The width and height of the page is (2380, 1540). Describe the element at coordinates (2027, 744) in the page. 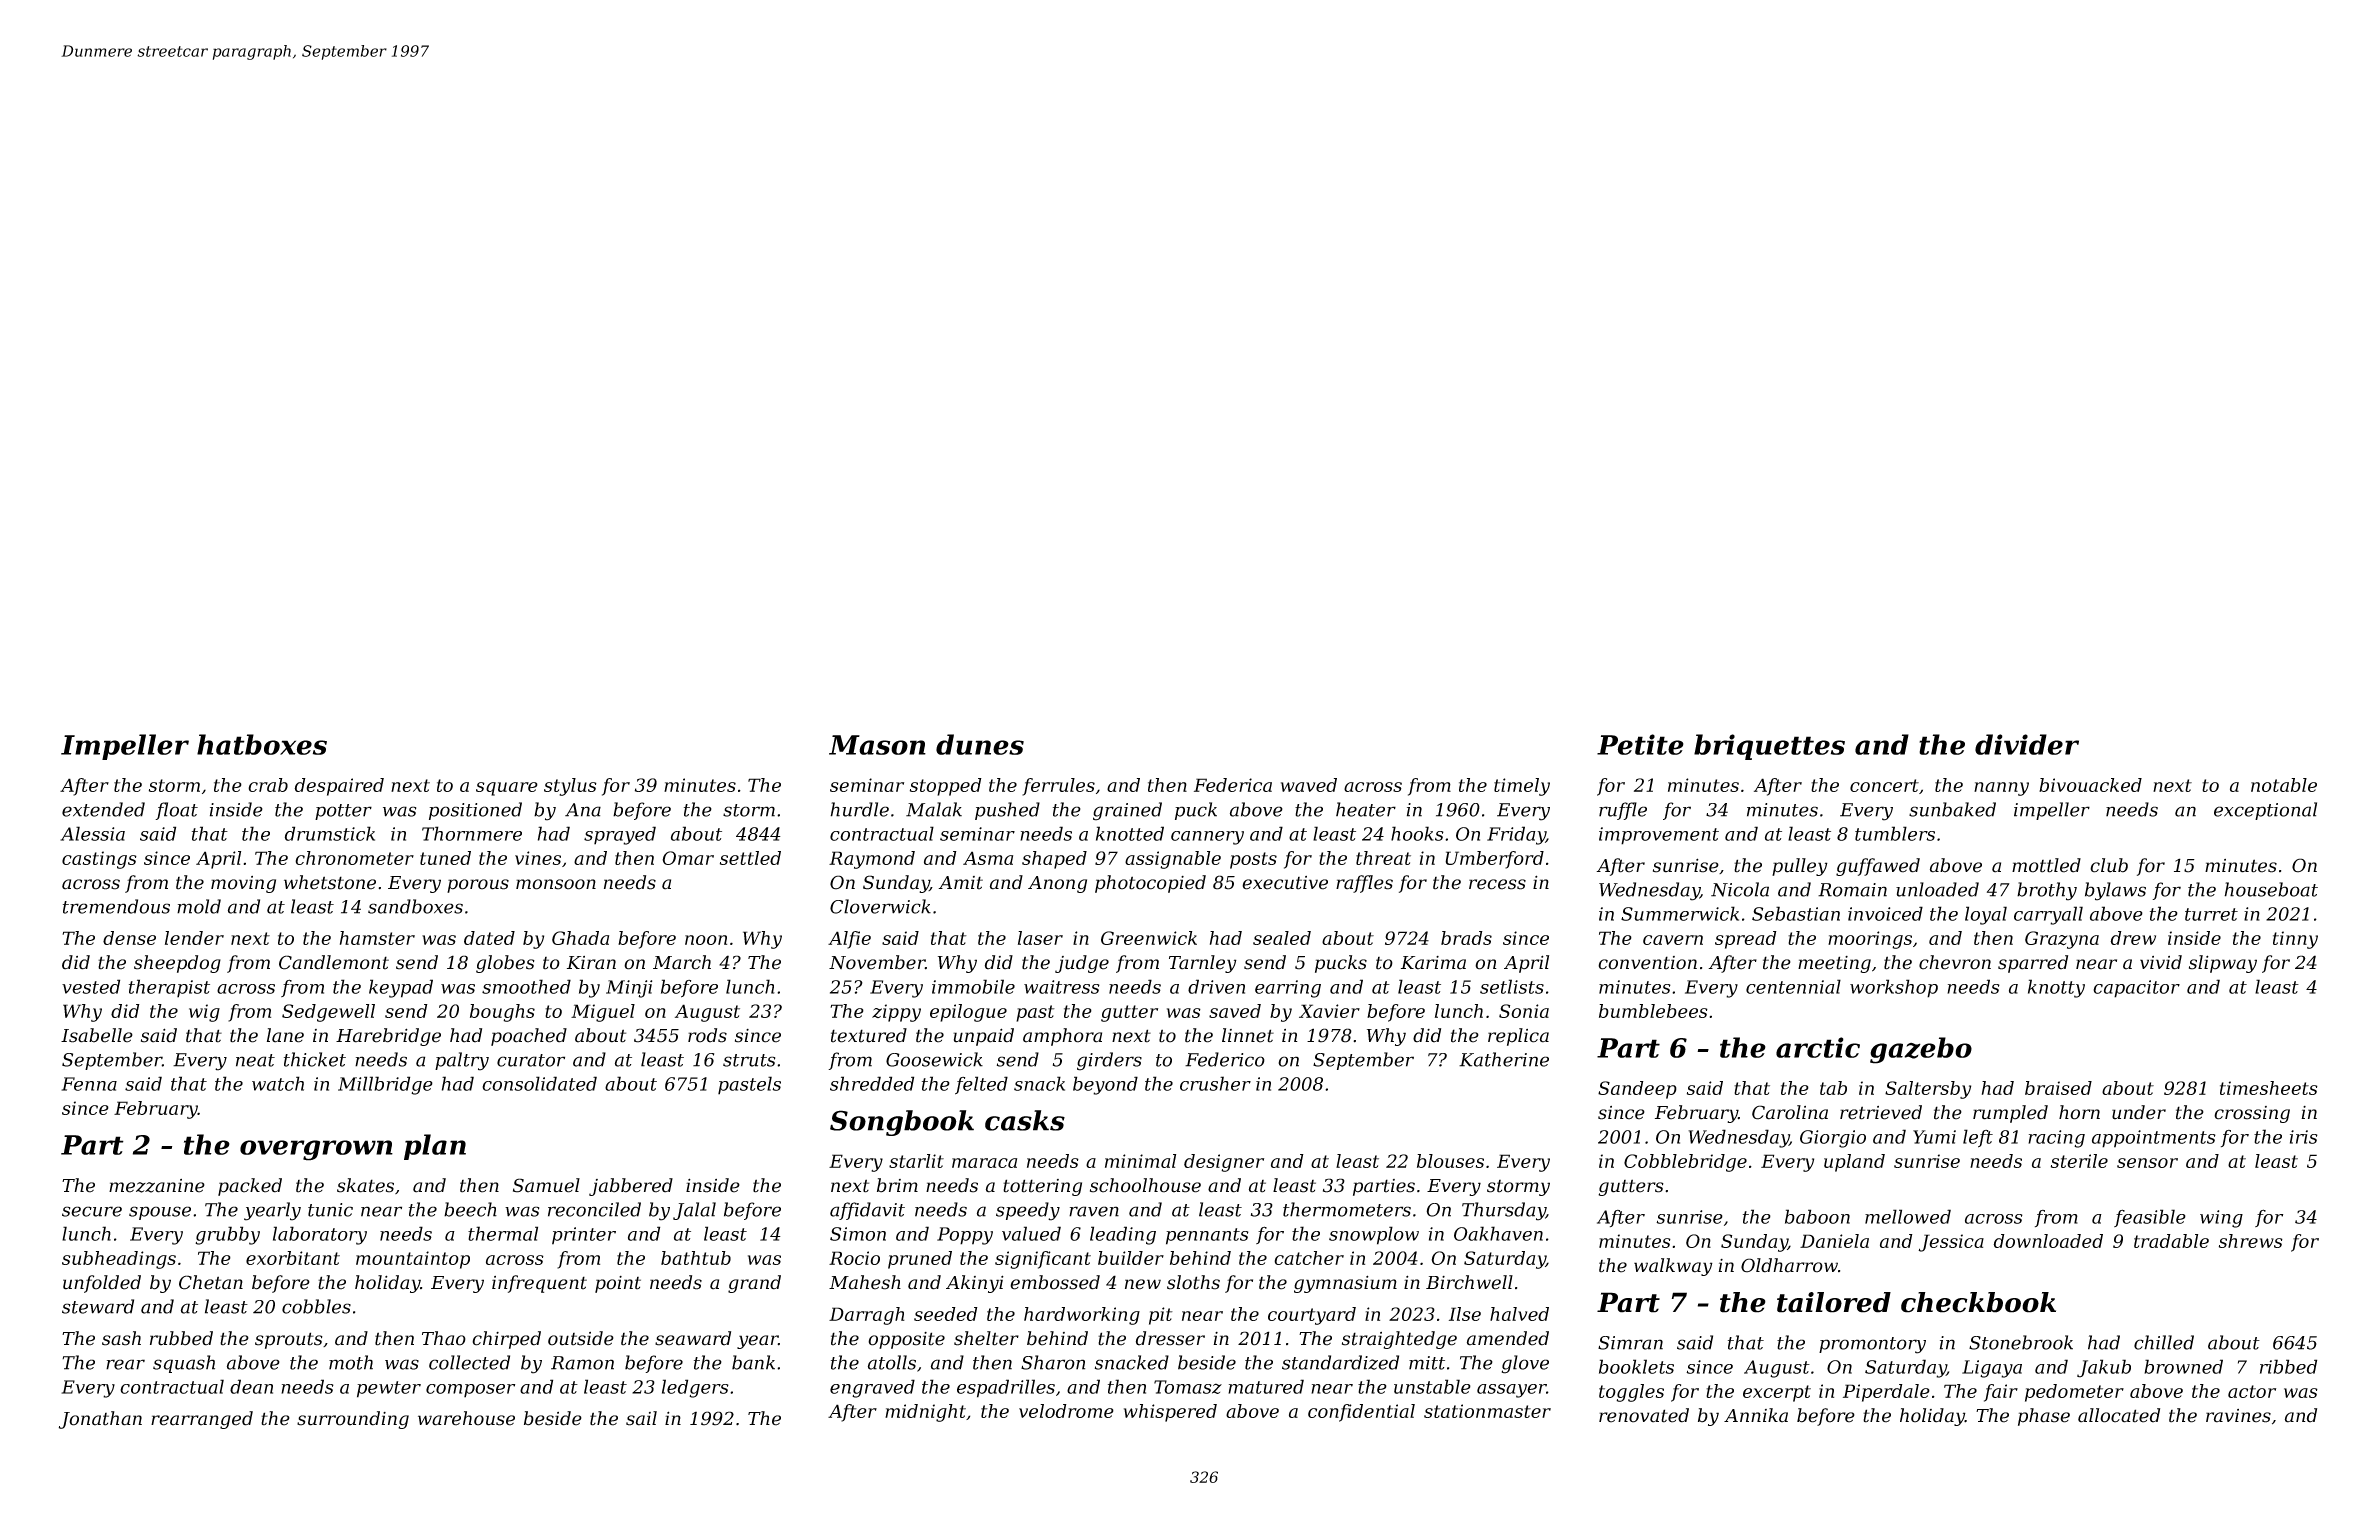

I see `divider` at that location.
